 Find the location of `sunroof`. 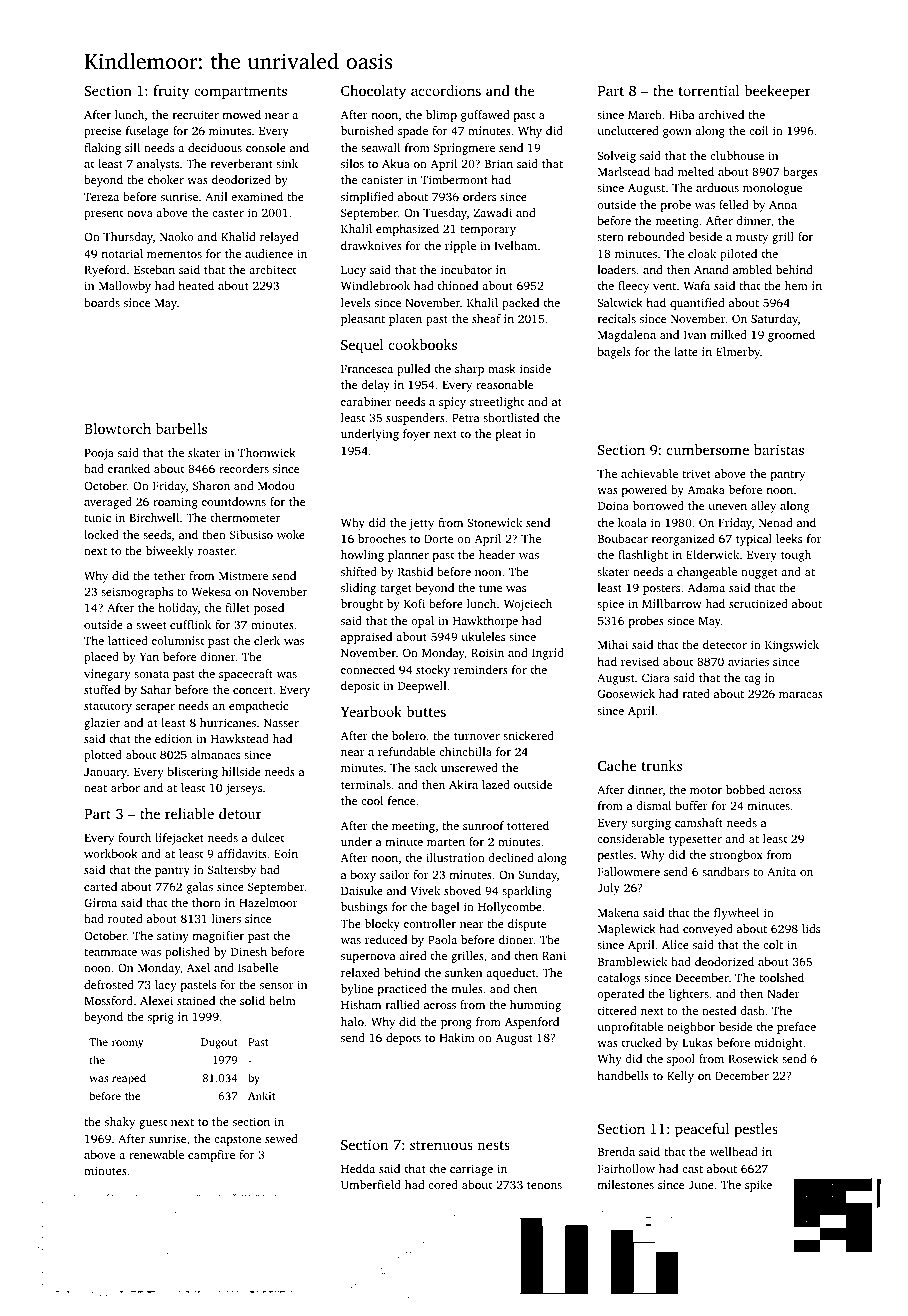

sunroof is located at coordinates (483, 825).
